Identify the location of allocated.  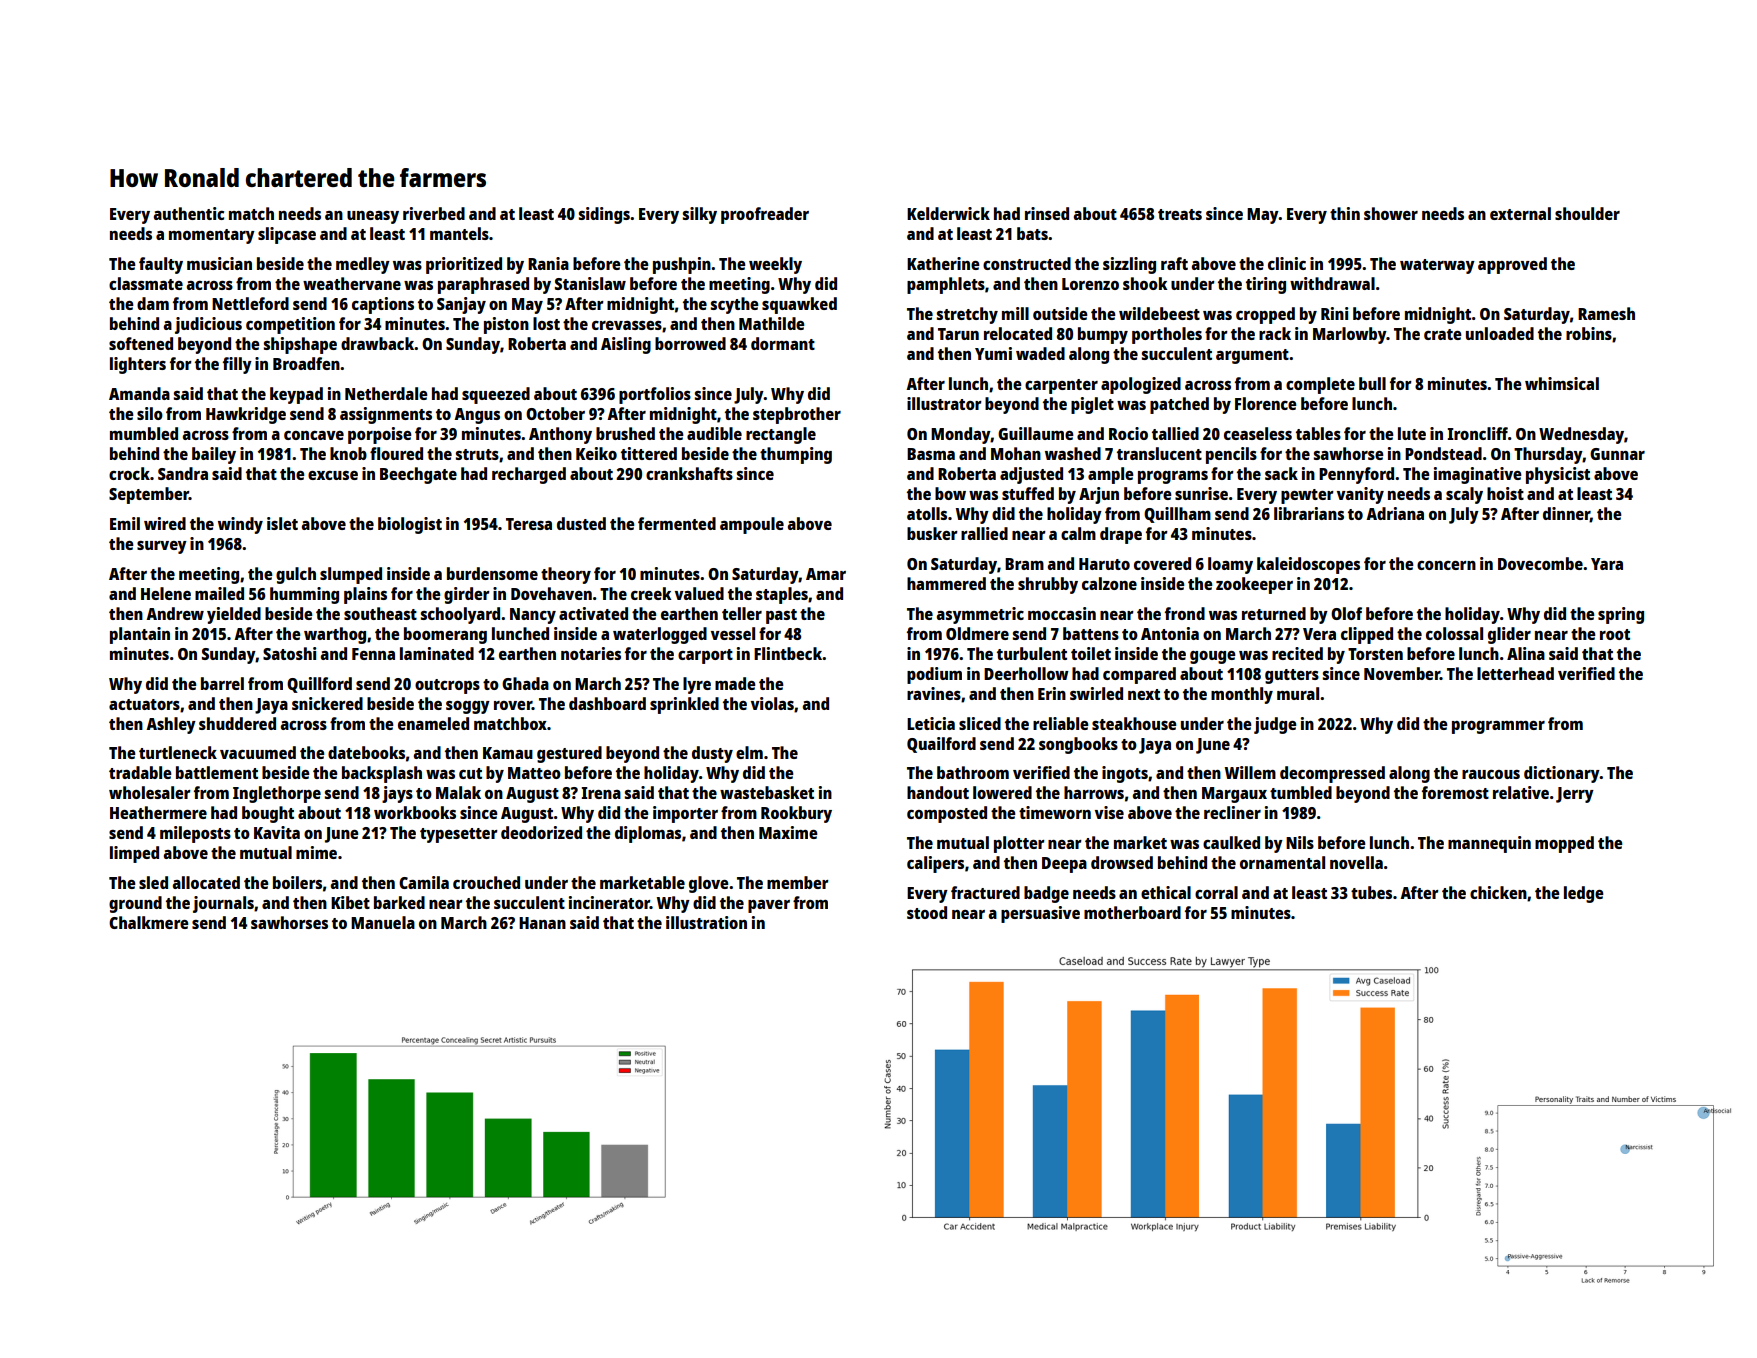
(206, 882).
